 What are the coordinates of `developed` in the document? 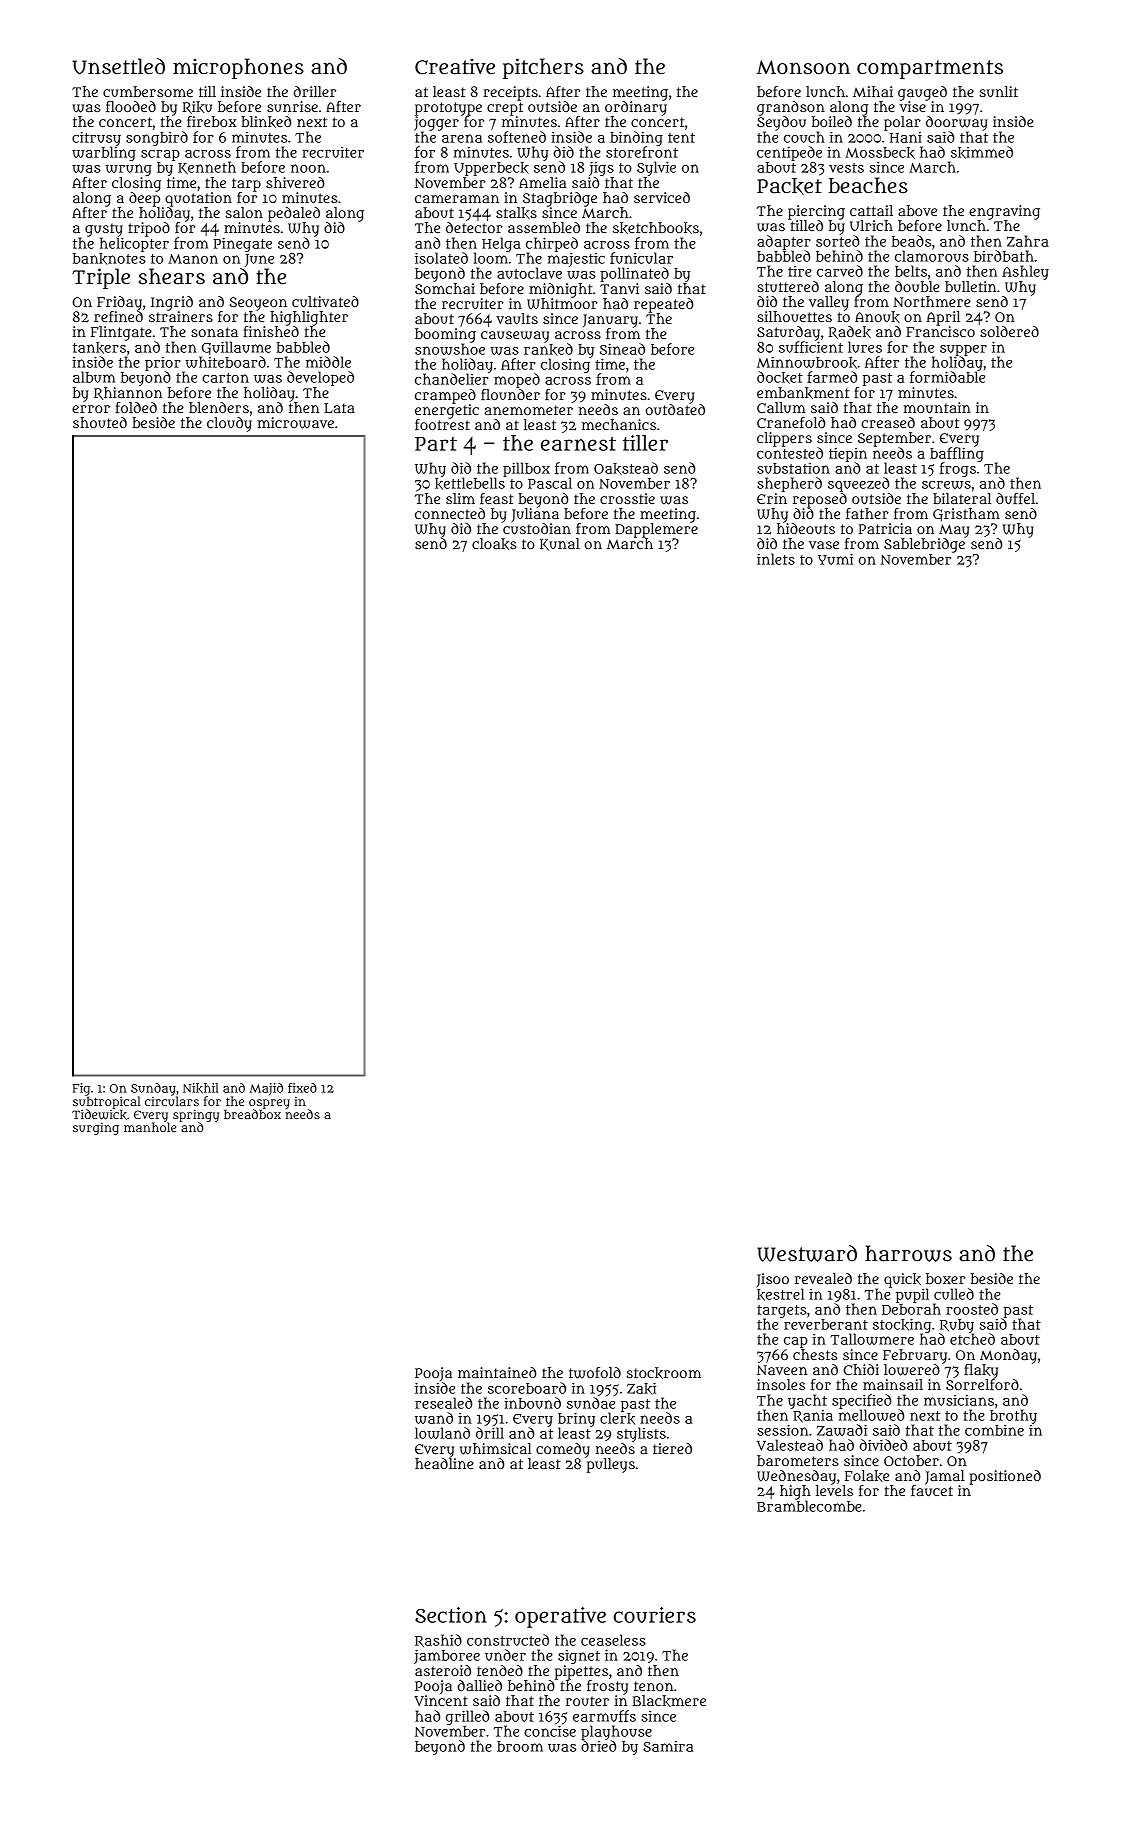 It's located at (320, 378).
